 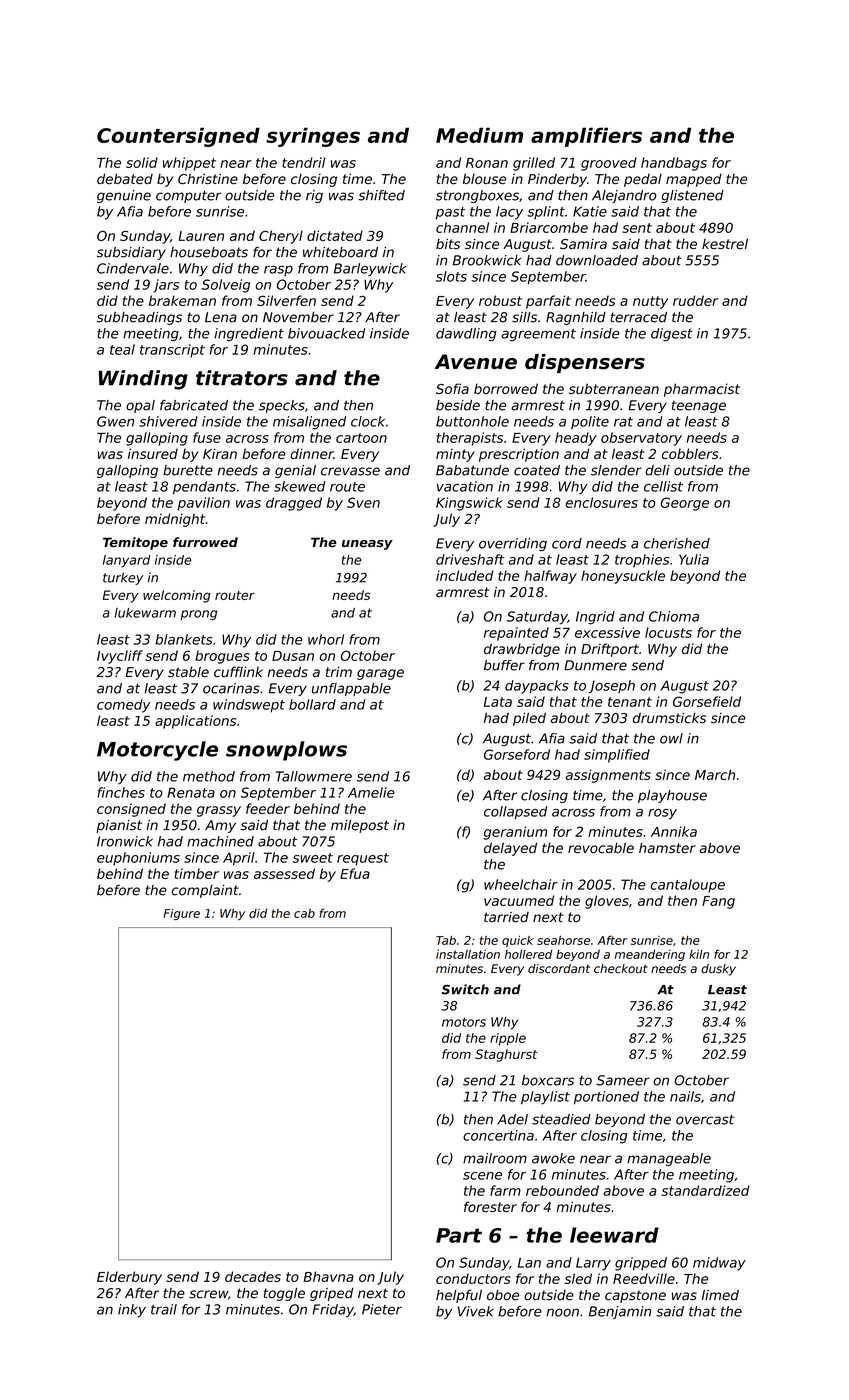 What do you see at coordinates (476, 1311) in the screenshot?
I see `Vivek` at bounding box center [476, 1311].
